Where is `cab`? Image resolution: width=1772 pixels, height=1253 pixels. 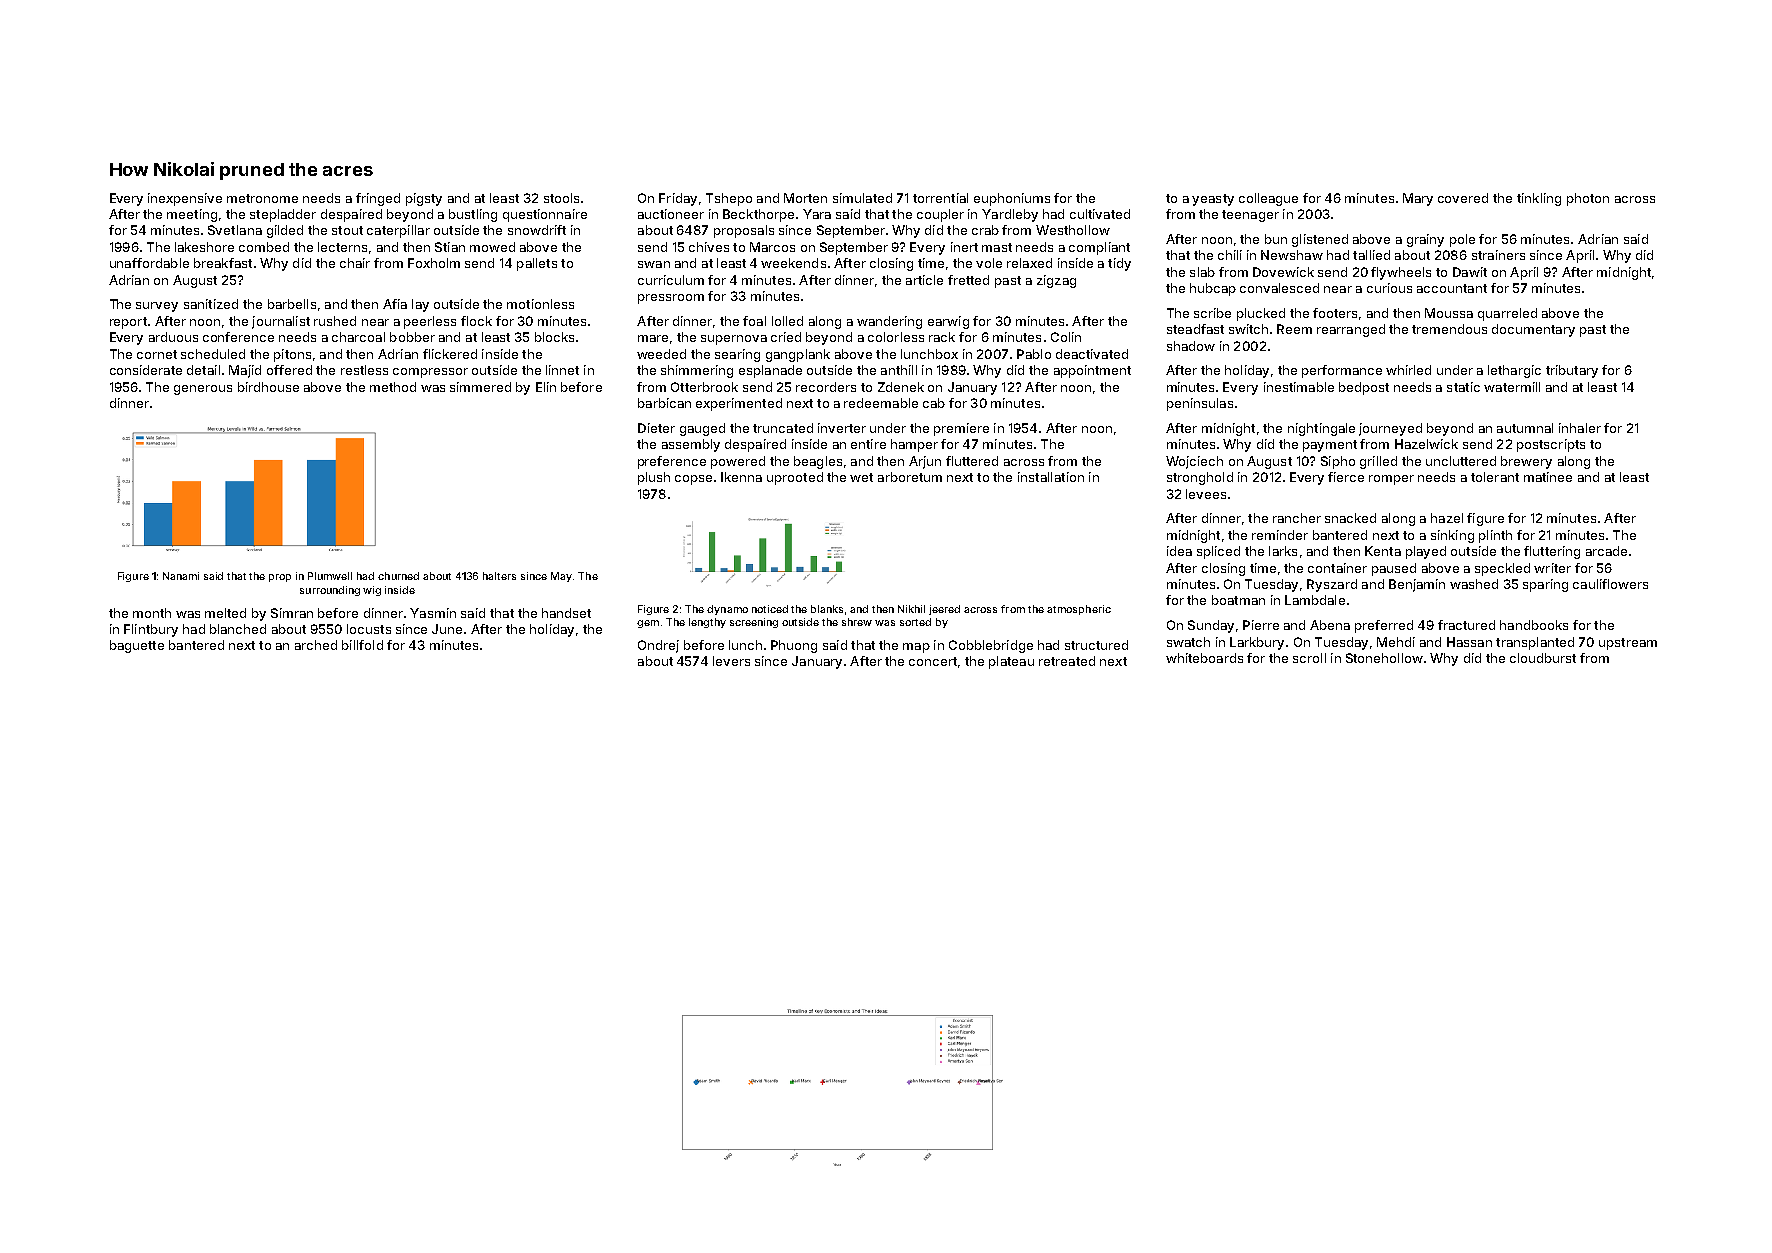
cab is located at coordinates (934, 403).
